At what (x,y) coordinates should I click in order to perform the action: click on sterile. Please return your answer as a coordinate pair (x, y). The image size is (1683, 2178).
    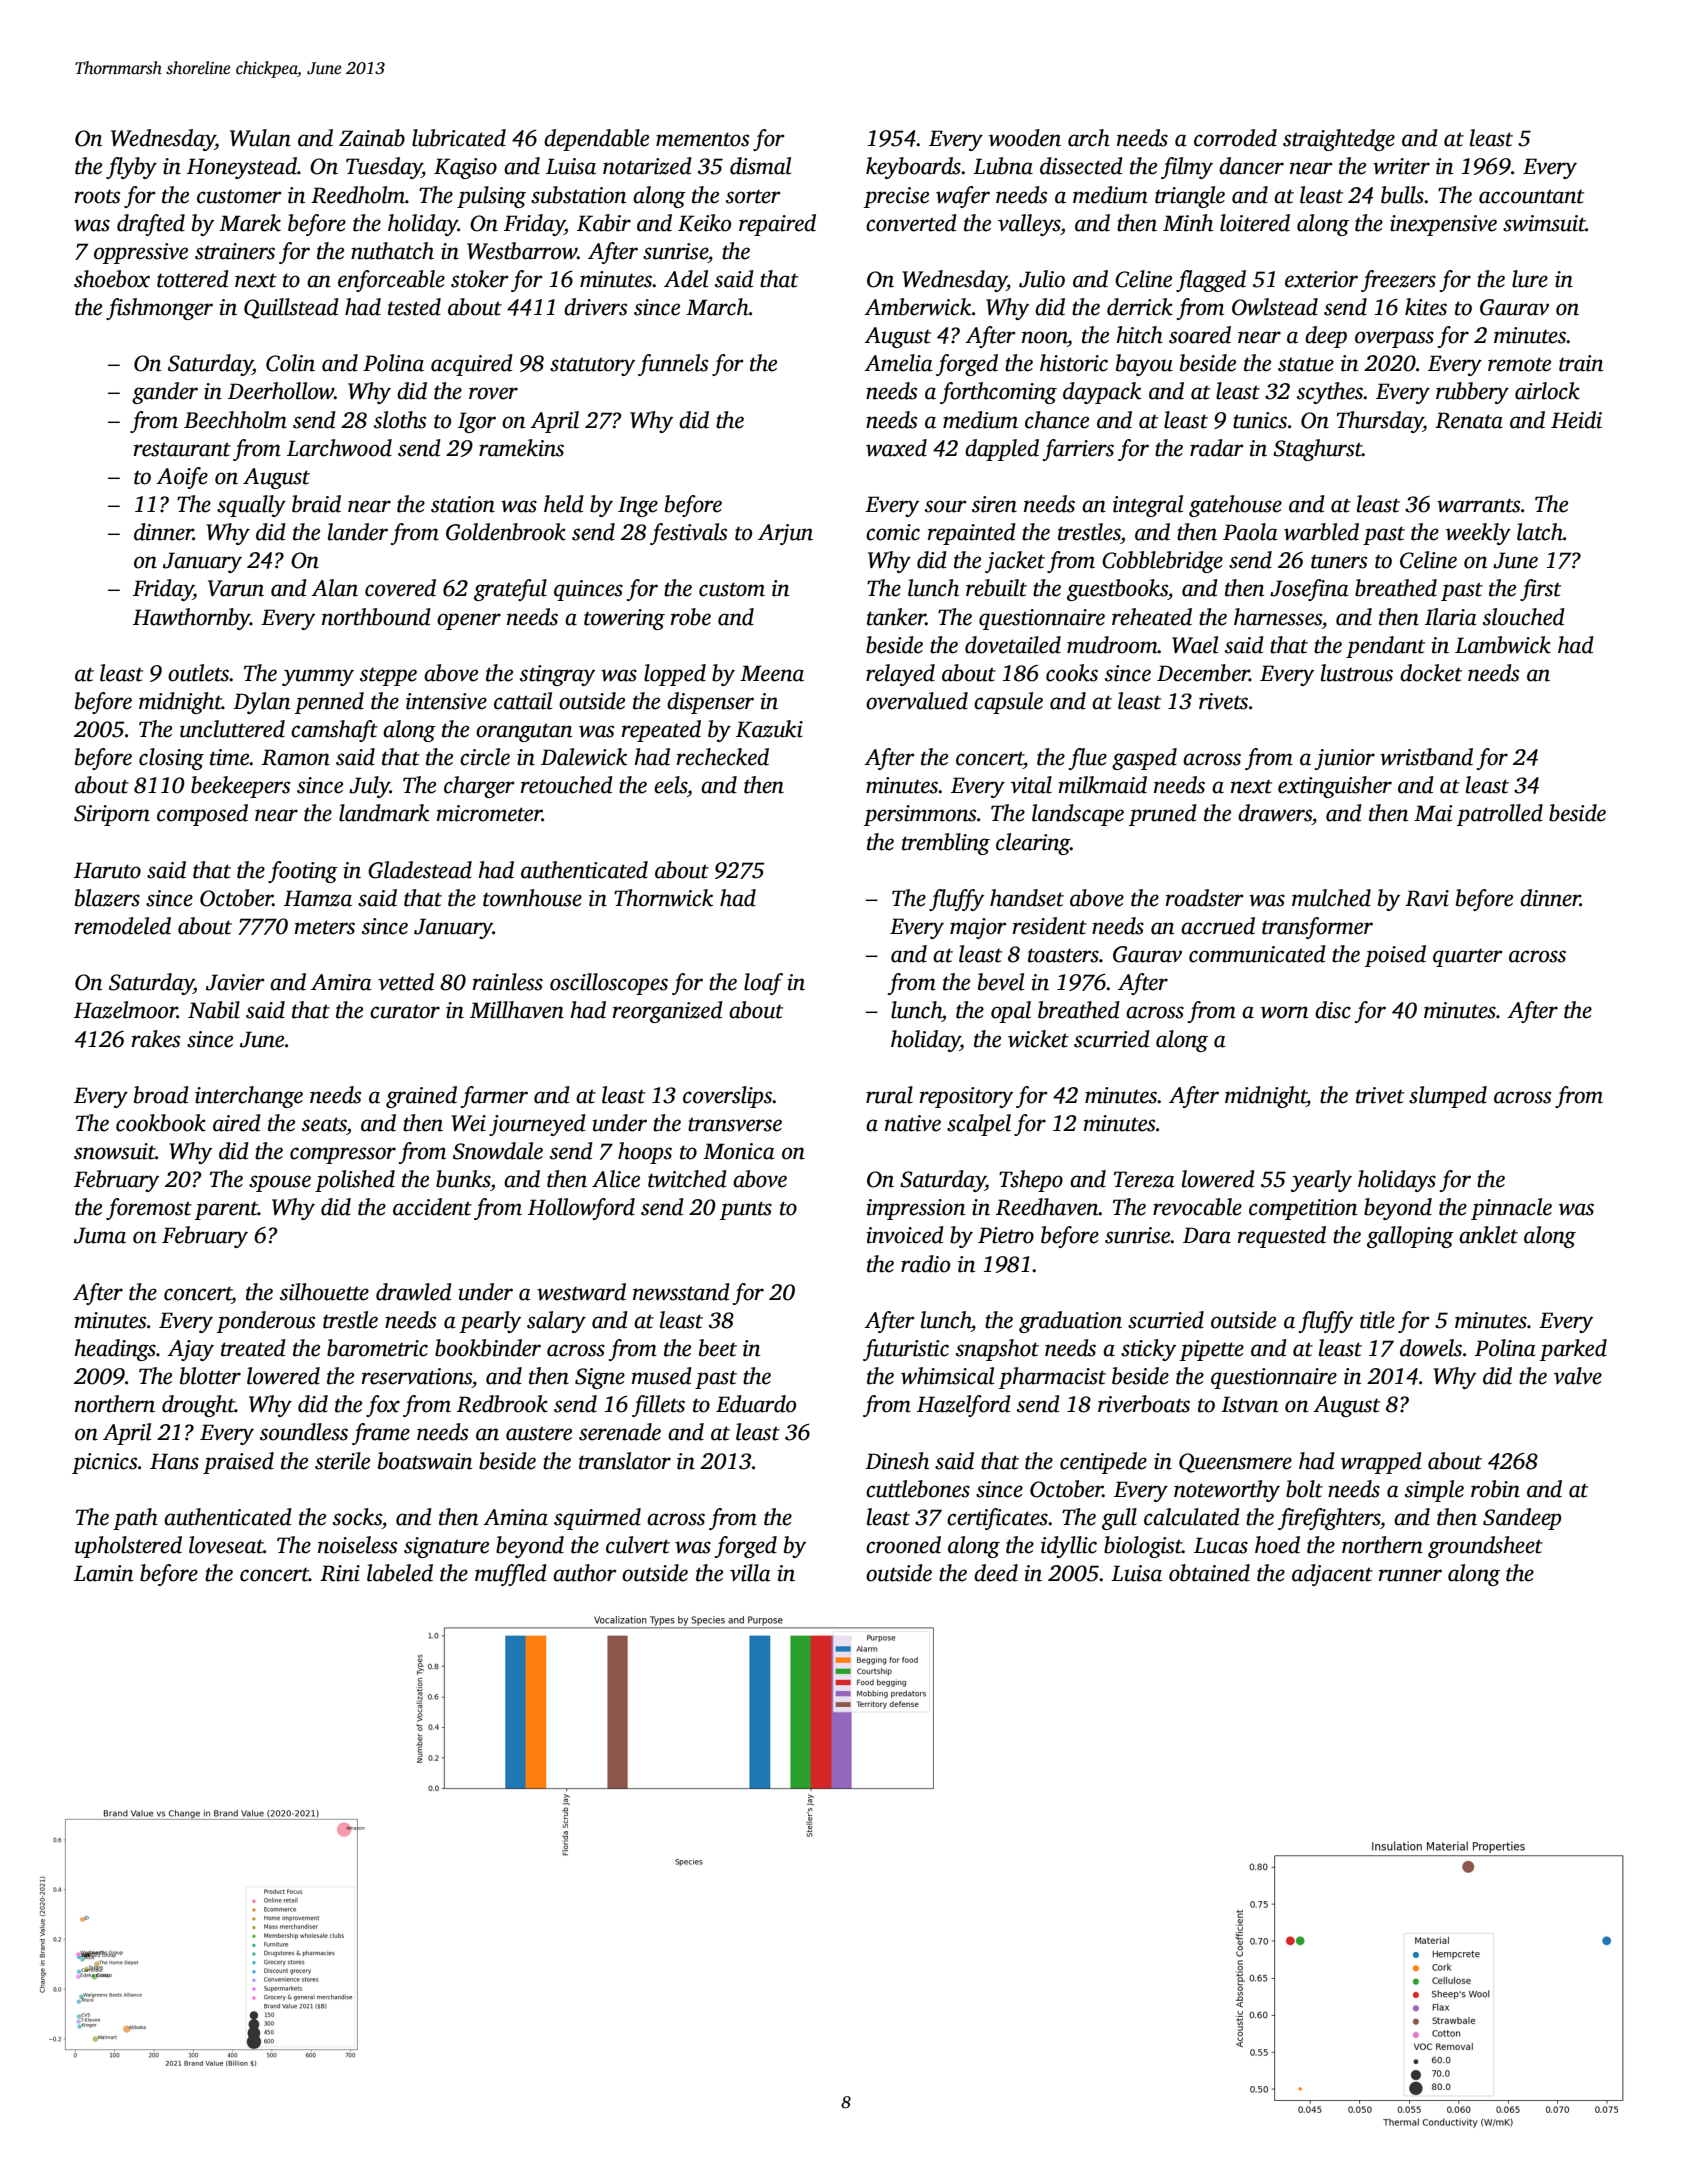
    Looking at the image, I should click on (342, 1461).
